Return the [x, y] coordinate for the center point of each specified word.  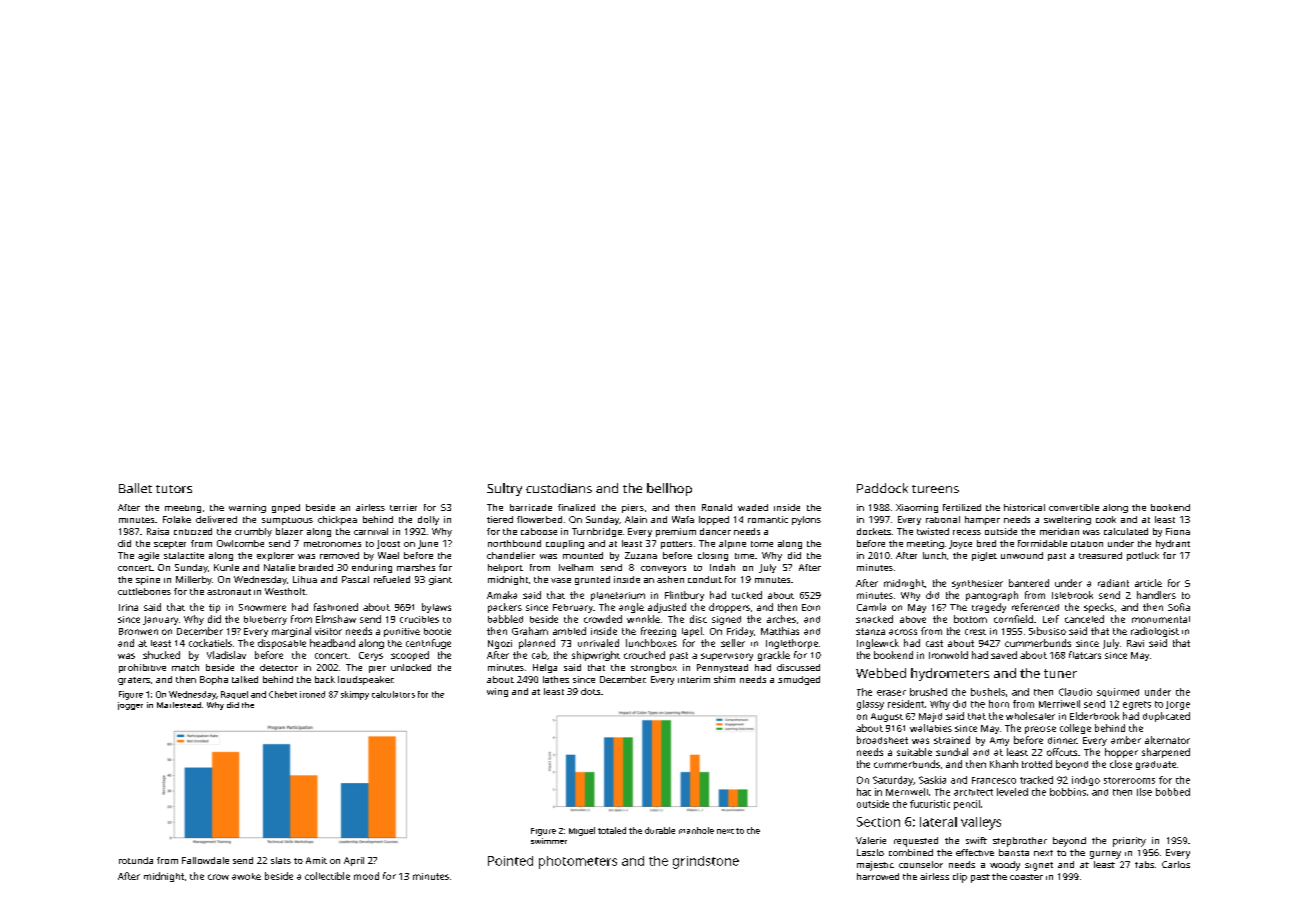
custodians [559, 488]
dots [590, 691]
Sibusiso [1047, 631]
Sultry [504, 489]
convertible [1074, 507]
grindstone [706, 862]
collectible [327, 876]
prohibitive [142, 668]
